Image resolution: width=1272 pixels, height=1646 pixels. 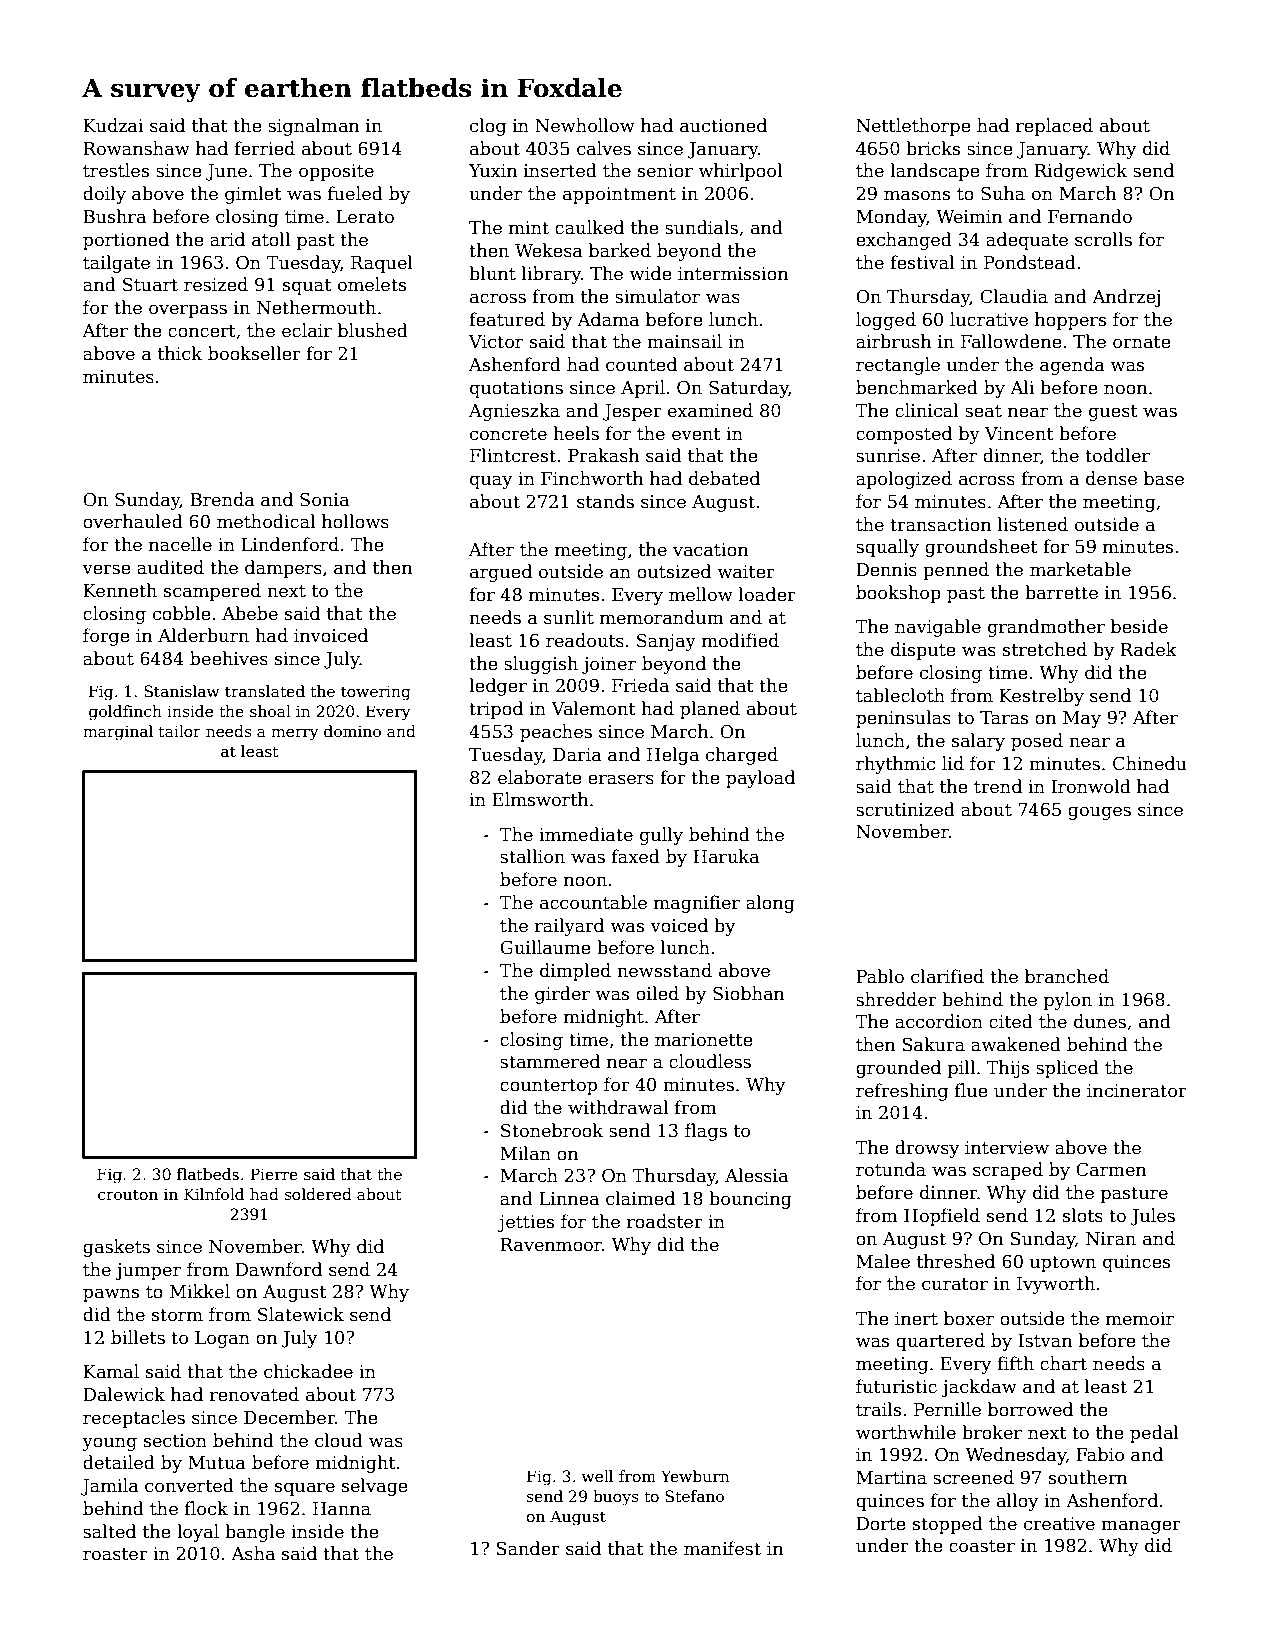 What do you see at coordinates (128, 1195) in the screenshot?
I see `crouton` at bounding box center [128, 1195].
